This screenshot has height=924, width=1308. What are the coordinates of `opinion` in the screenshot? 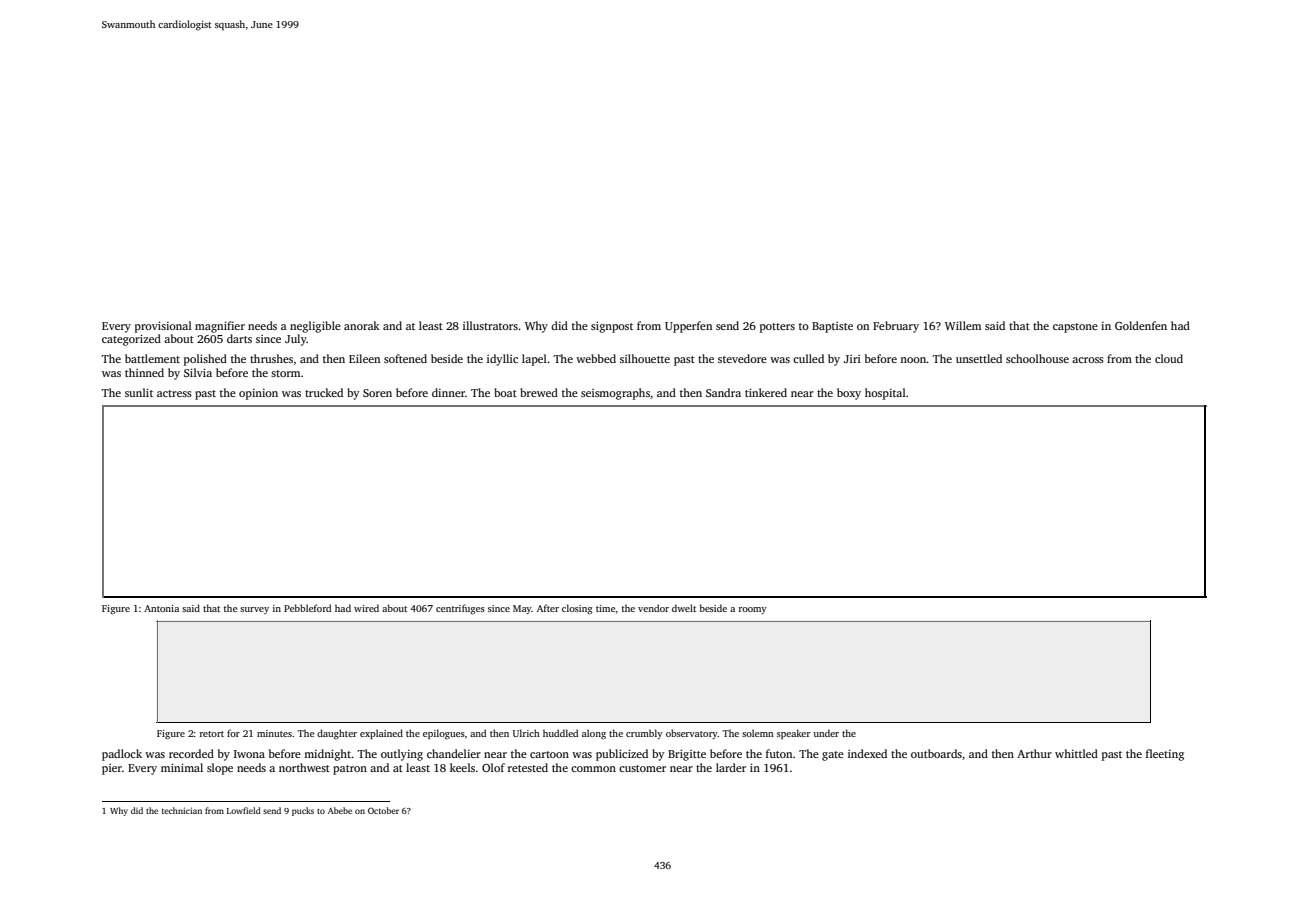 It's located at (258, 394).
